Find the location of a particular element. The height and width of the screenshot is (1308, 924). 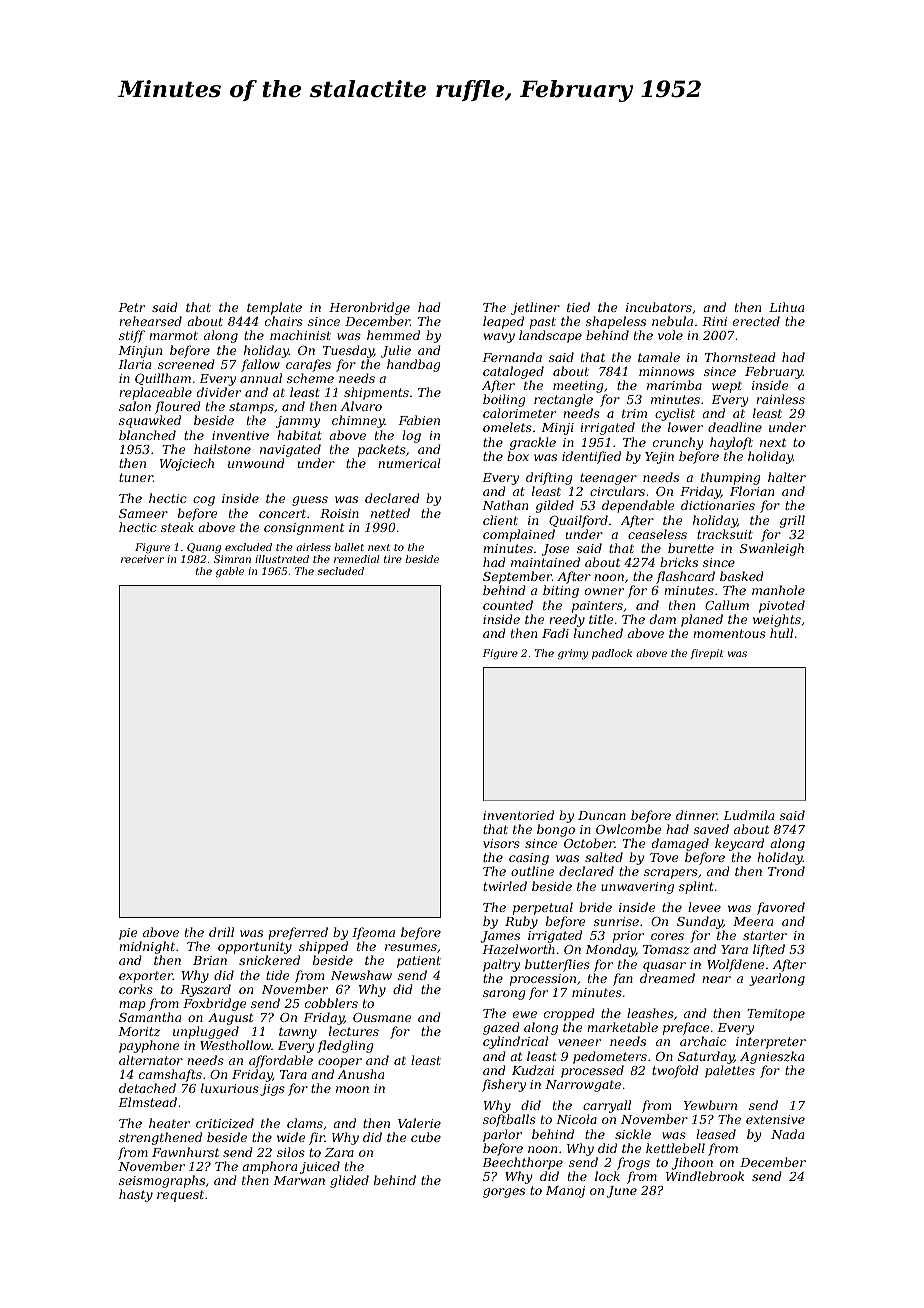

secluded is located at coordinates (340, 571).
